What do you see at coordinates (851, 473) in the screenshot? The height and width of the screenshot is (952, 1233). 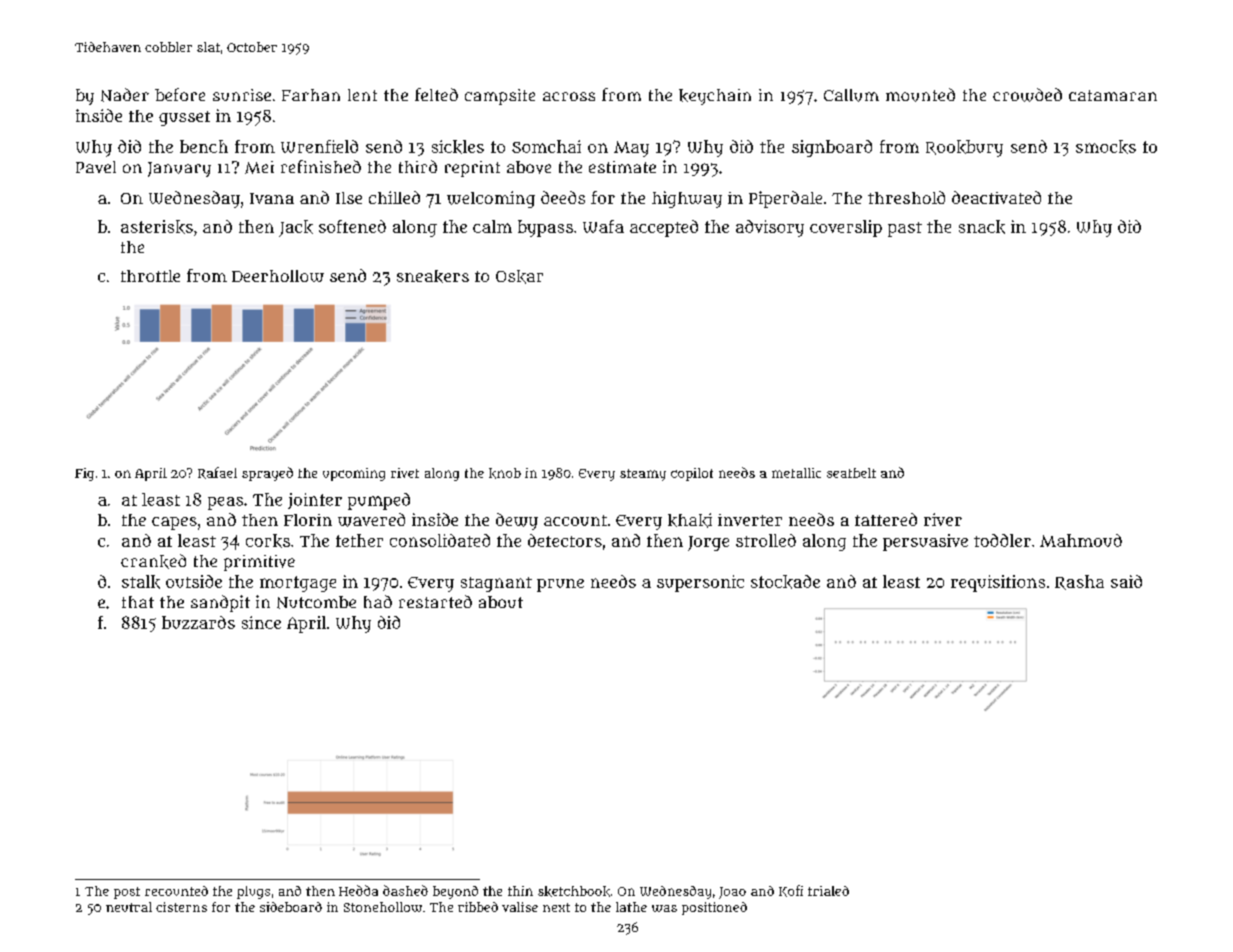 I see `seatbelt` at bounding box center [851, 473].
